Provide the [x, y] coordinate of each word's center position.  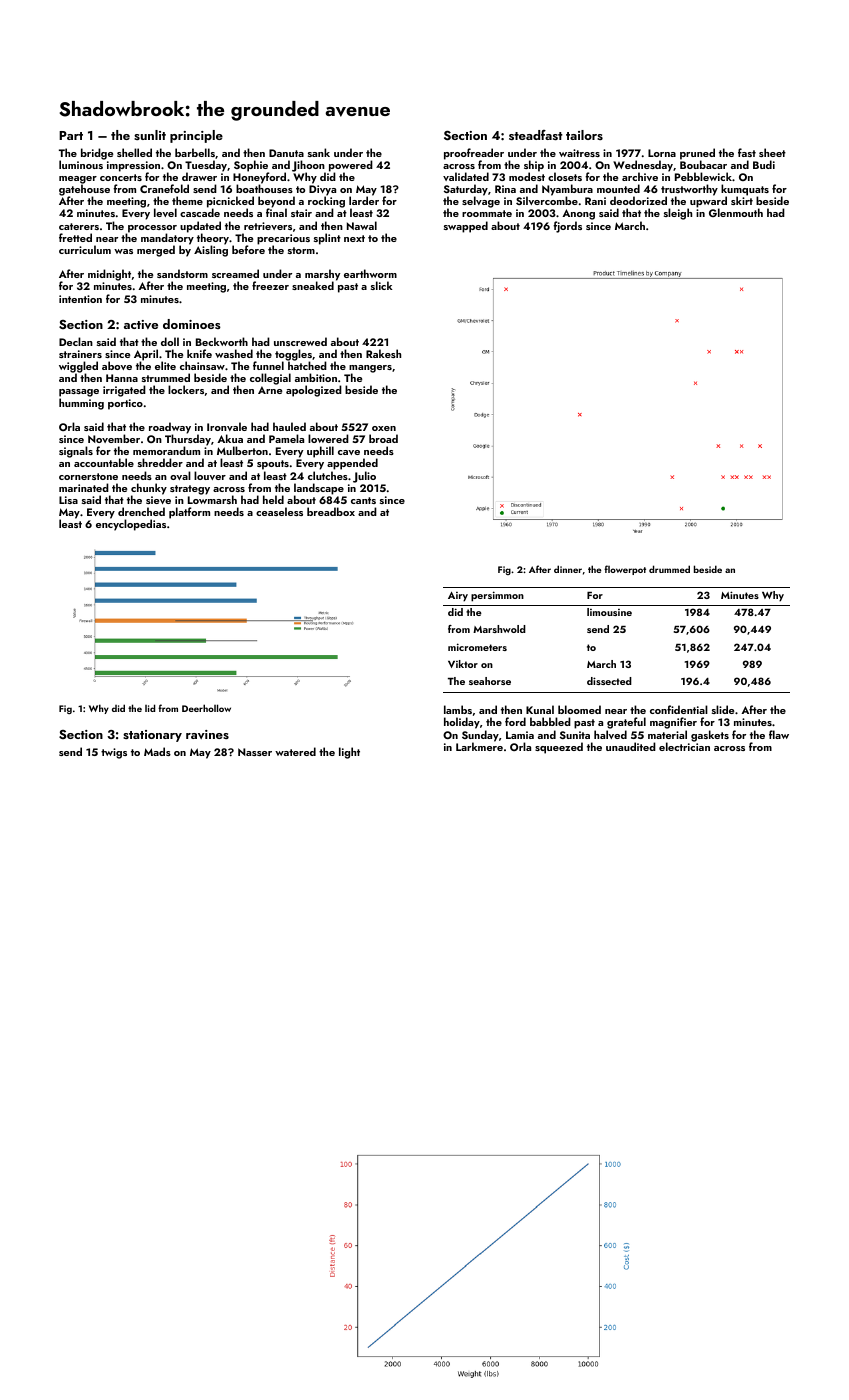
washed [234, 353]
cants [363, 500]
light [349, 753]
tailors [584, 135]
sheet [772, 152]
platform [189, 513]
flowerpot [625, 570]
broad [383, 438]
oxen [384, 428]
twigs [114, 753]
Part [71, 135]
